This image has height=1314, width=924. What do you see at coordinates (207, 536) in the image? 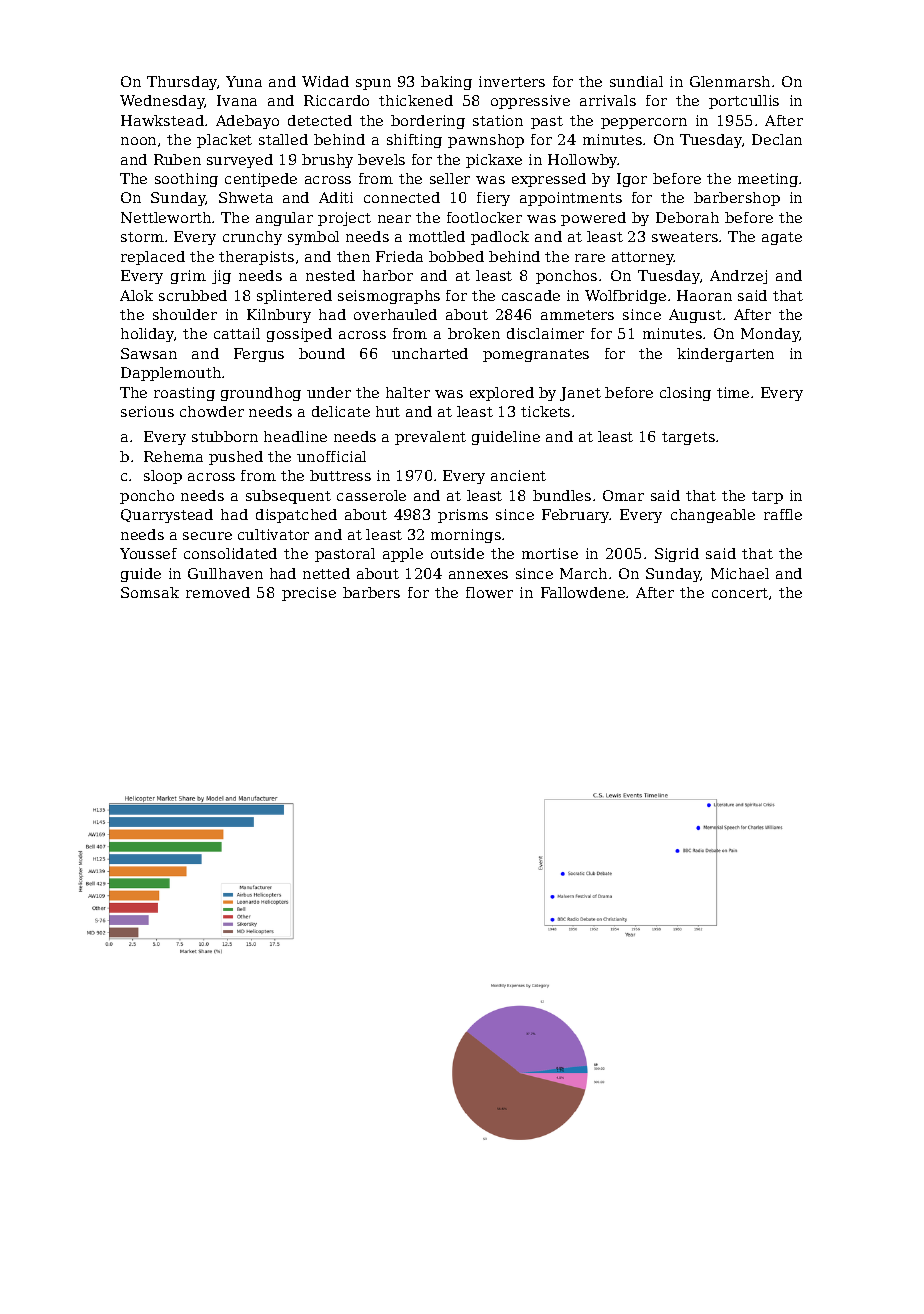
I see `secure` at bounding box center [207, 536].
